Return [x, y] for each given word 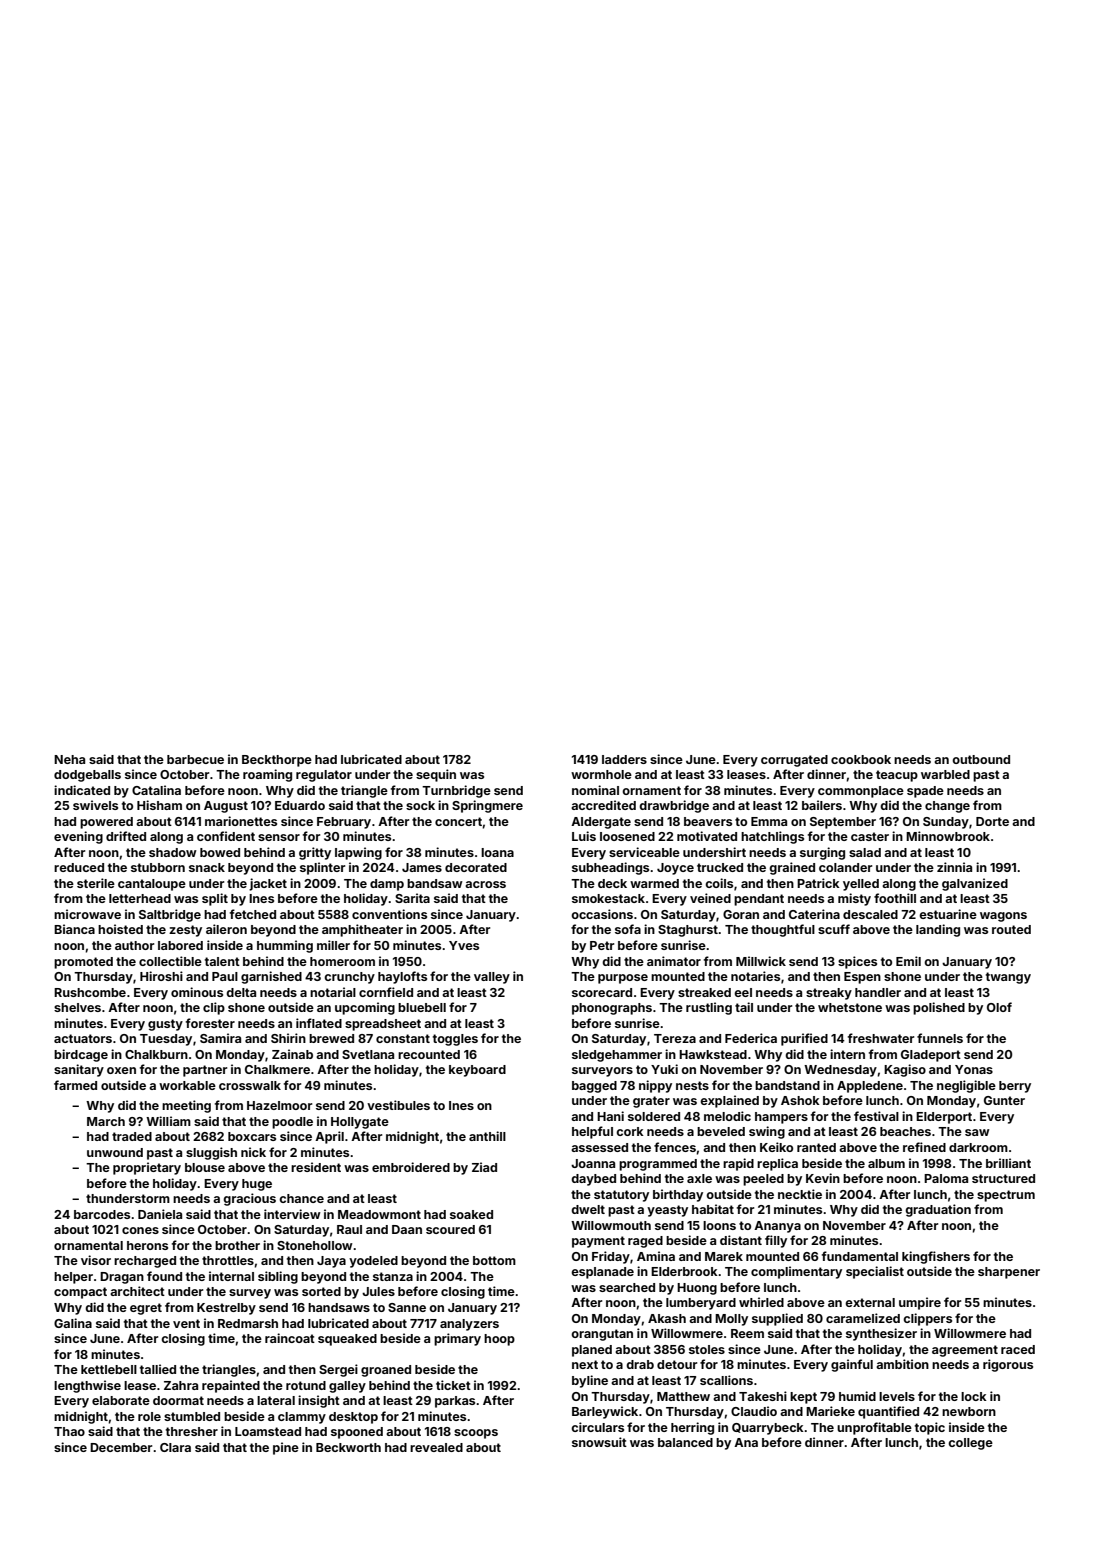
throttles [228, 1260]
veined [710, 898]
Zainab [292, 1054]
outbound [981, 759]
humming [285, 946]
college [970, 1444]
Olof [999, 1007]
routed [1011, 929]
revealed [436, 1447]
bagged [594, 1087]
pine [286, 1448]
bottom [494, 1260]
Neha [69, 759]
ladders [624, 759]
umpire [920, 1303]
